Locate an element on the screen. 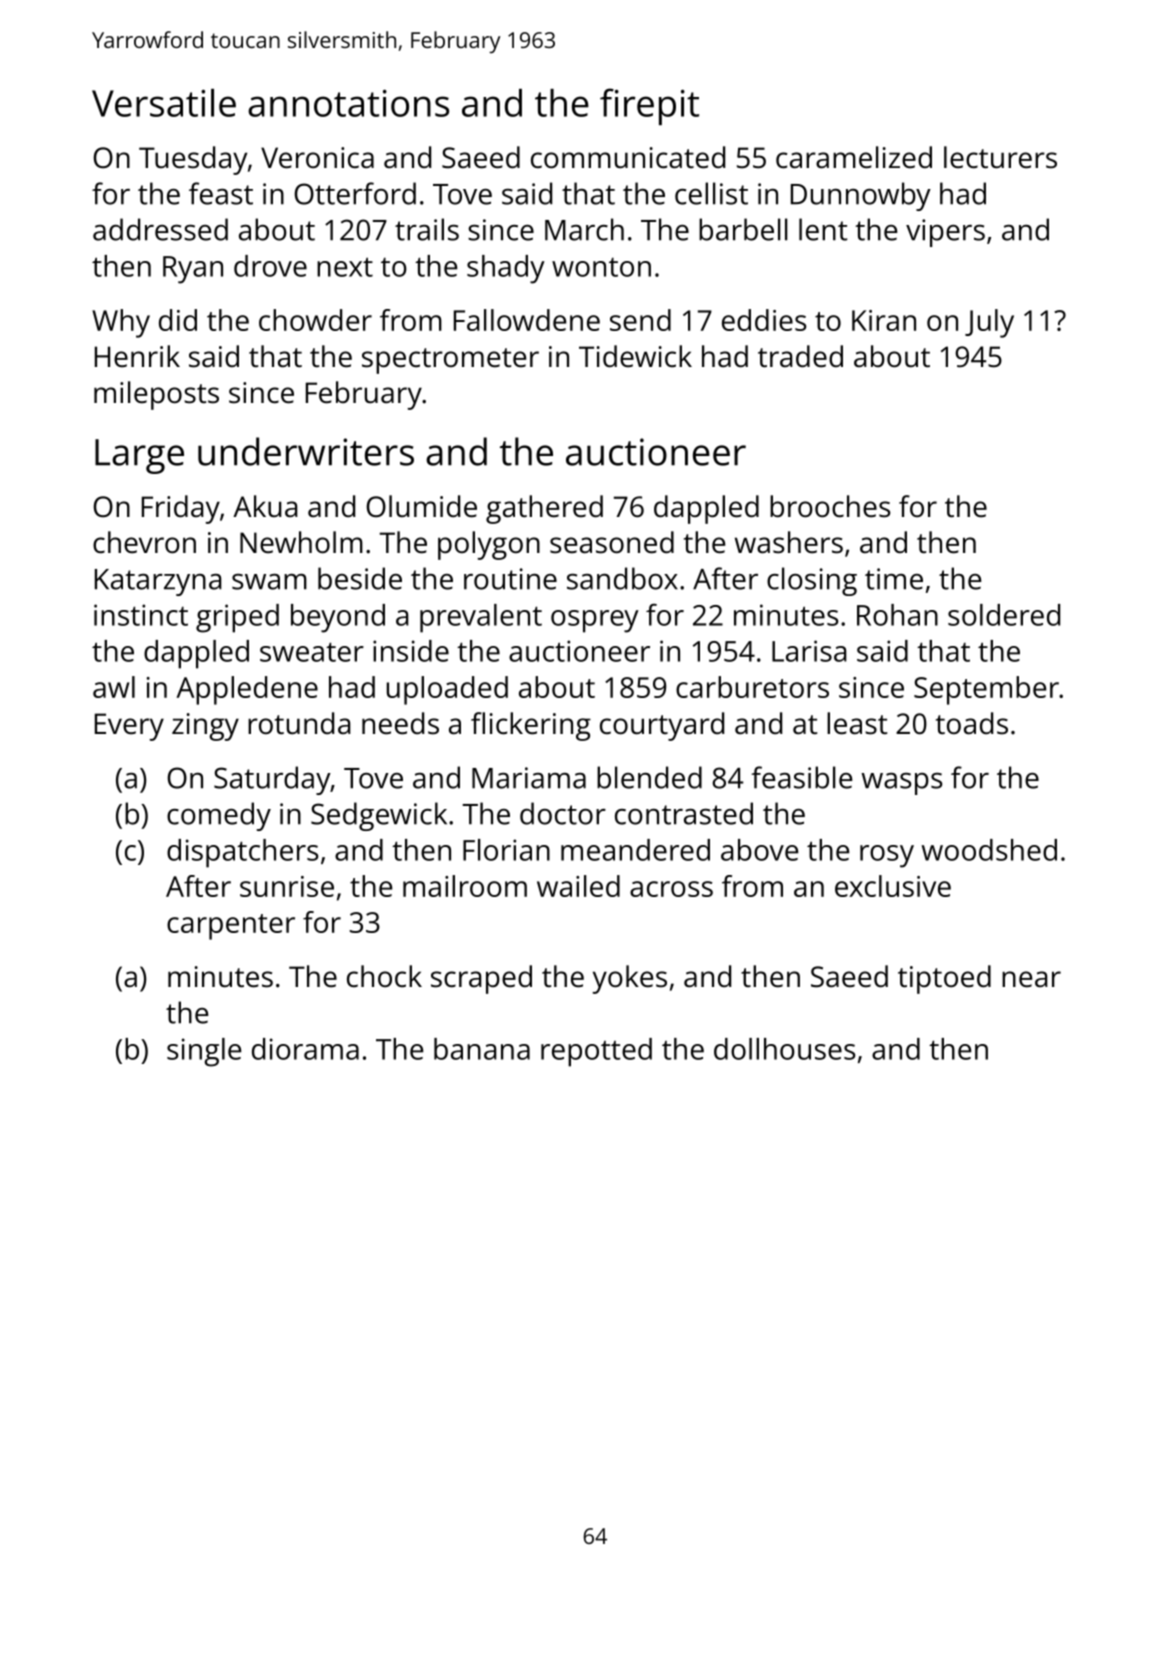 This screenshot has height=1654, width=1165. soldered is located at coordinates (1004, 615).
